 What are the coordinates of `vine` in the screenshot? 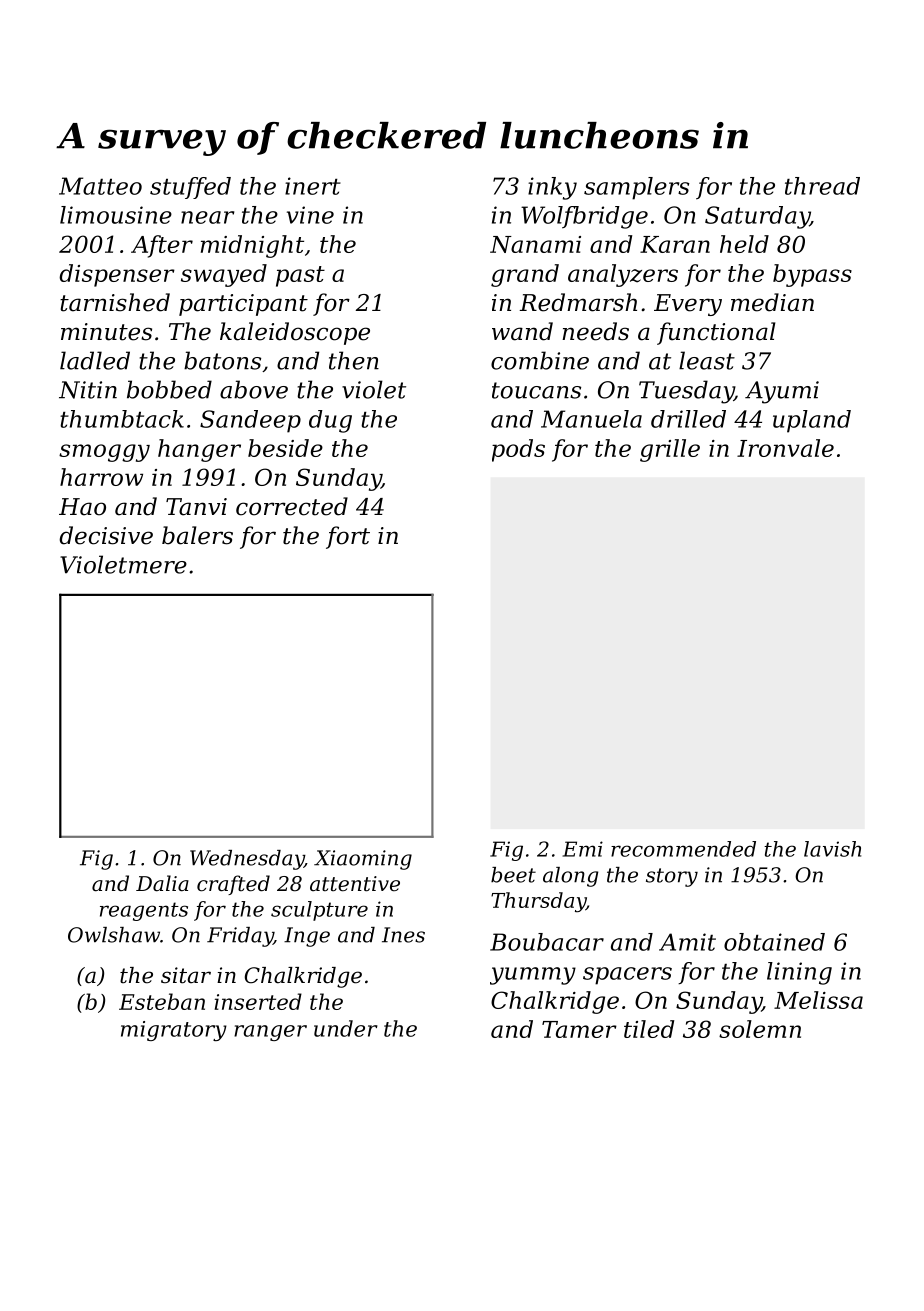 It's located at (310, 215).
